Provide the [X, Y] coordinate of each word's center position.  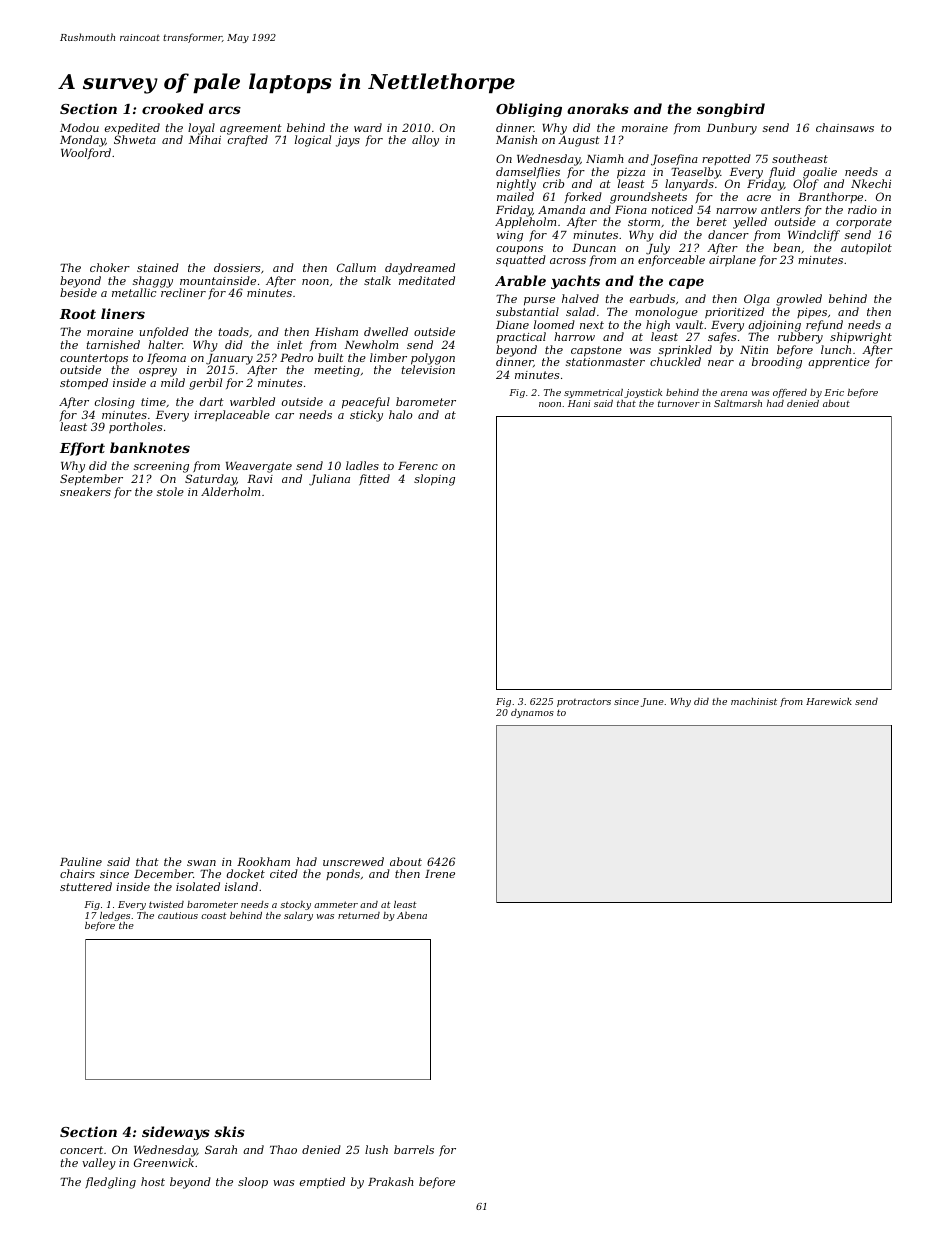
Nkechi [871, 183]
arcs [225, 110]
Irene [440, 874]
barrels [414, 1149]
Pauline [81, 861]
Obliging [529, 110]
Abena [412, 915]
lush [376, 1149]
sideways [176, 1133]
